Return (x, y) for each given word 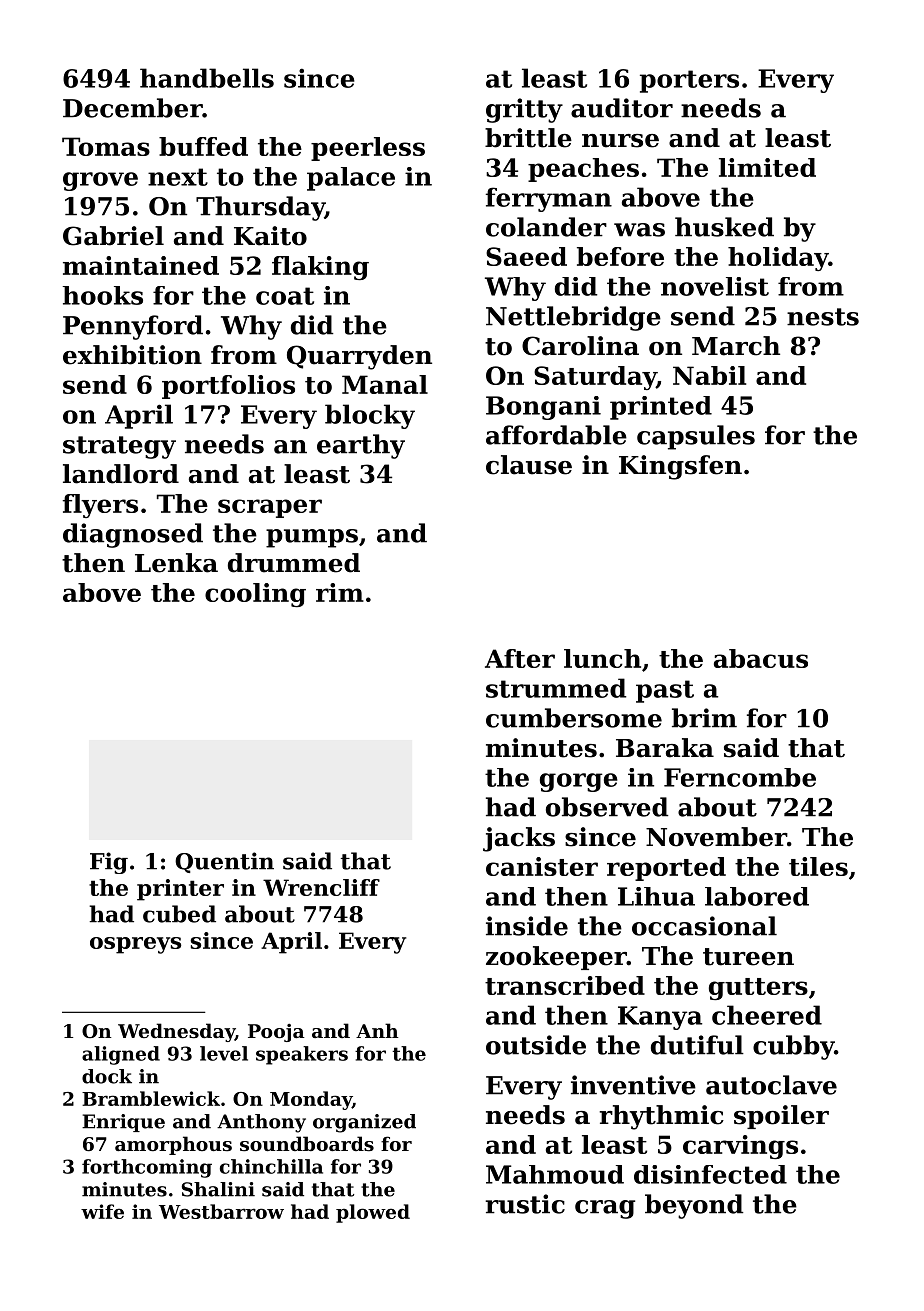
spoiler (781, 1117)
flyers (100, 506)
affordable (556, 435)
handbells (207, 78)
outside (536, 1045)
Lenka (176, 563)
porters (689, 81)
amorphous (173, 1145)
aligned (121, 1055)
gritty (524, 110)
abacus (761, 658)
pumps (312, 538)
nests (823, 317)
